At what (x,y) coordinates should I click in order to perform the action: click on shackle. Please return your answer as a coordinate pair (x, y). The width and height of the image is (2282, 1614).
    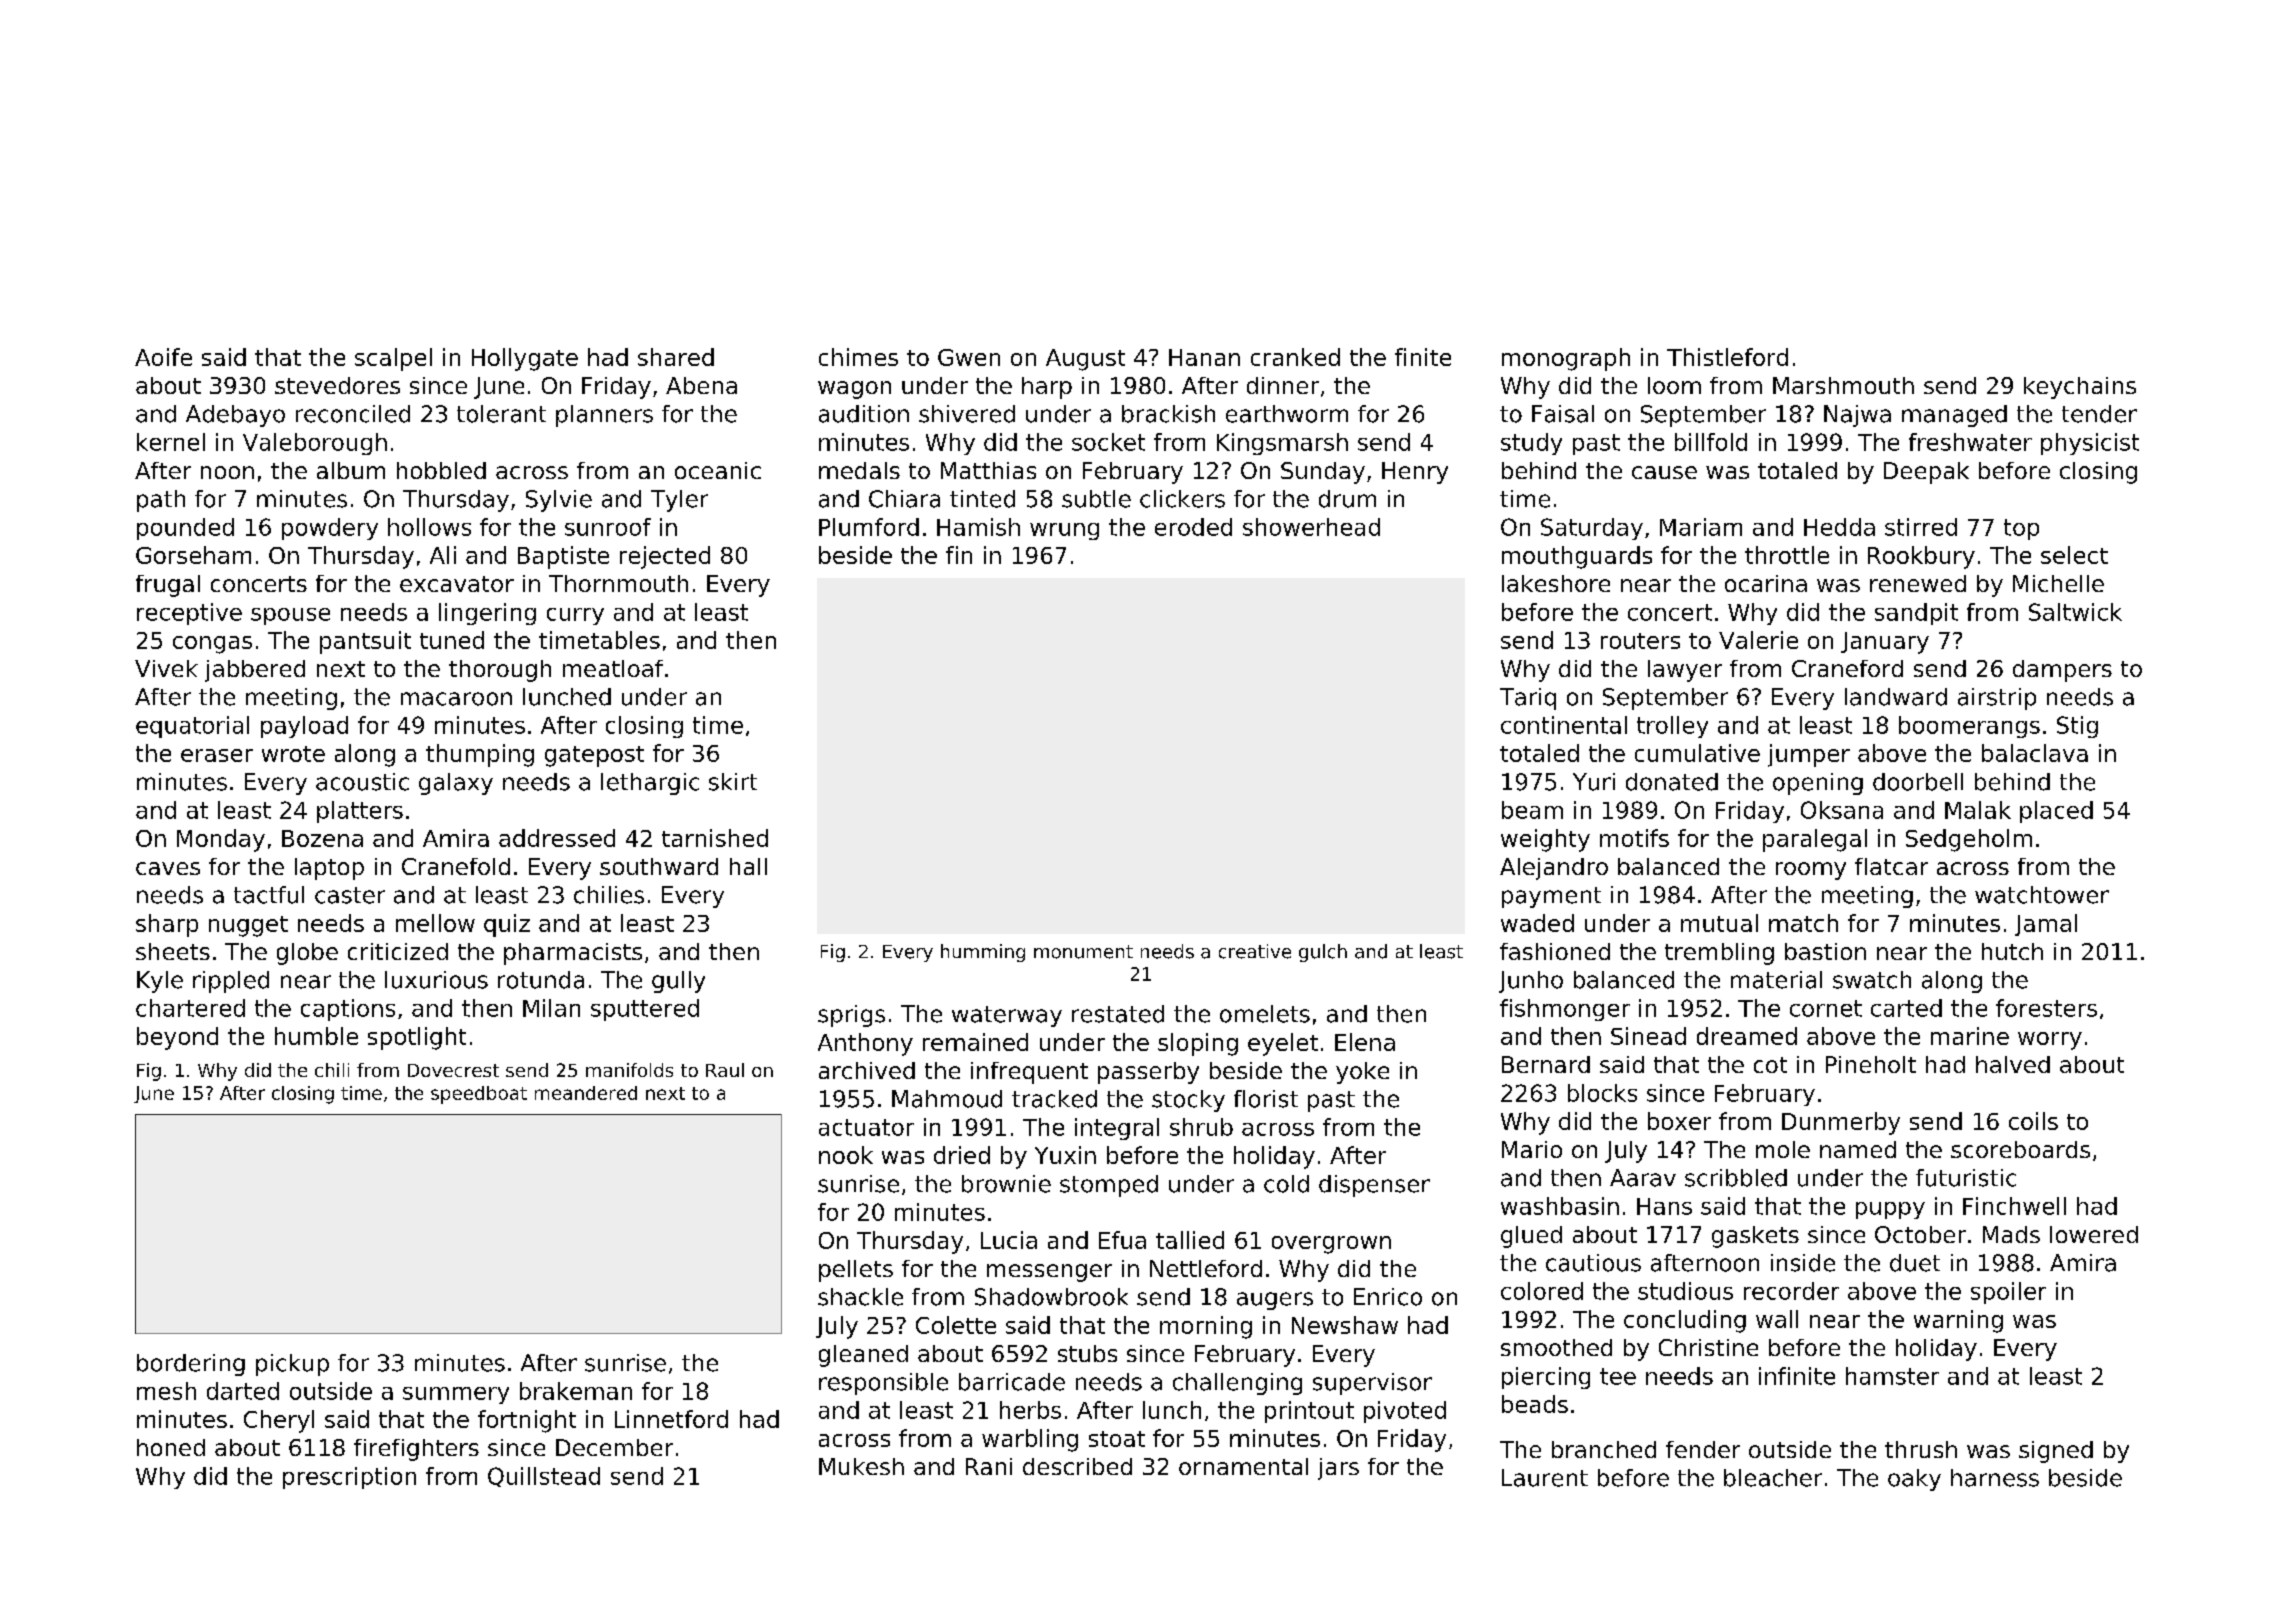
    Looking at the image, I should click on (860, 1297).
